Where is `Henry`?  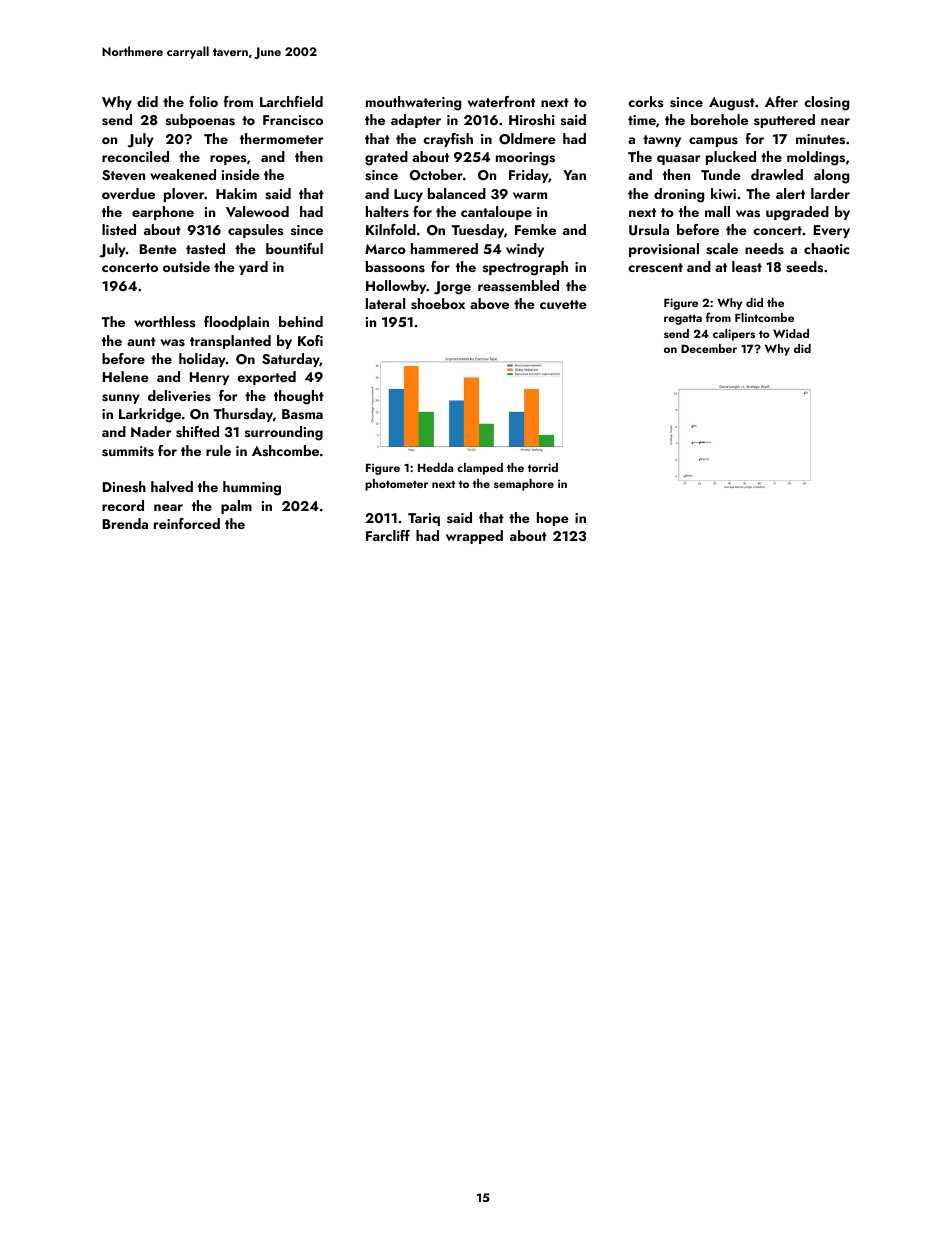 Henry is located at coordinates (209, 378).
